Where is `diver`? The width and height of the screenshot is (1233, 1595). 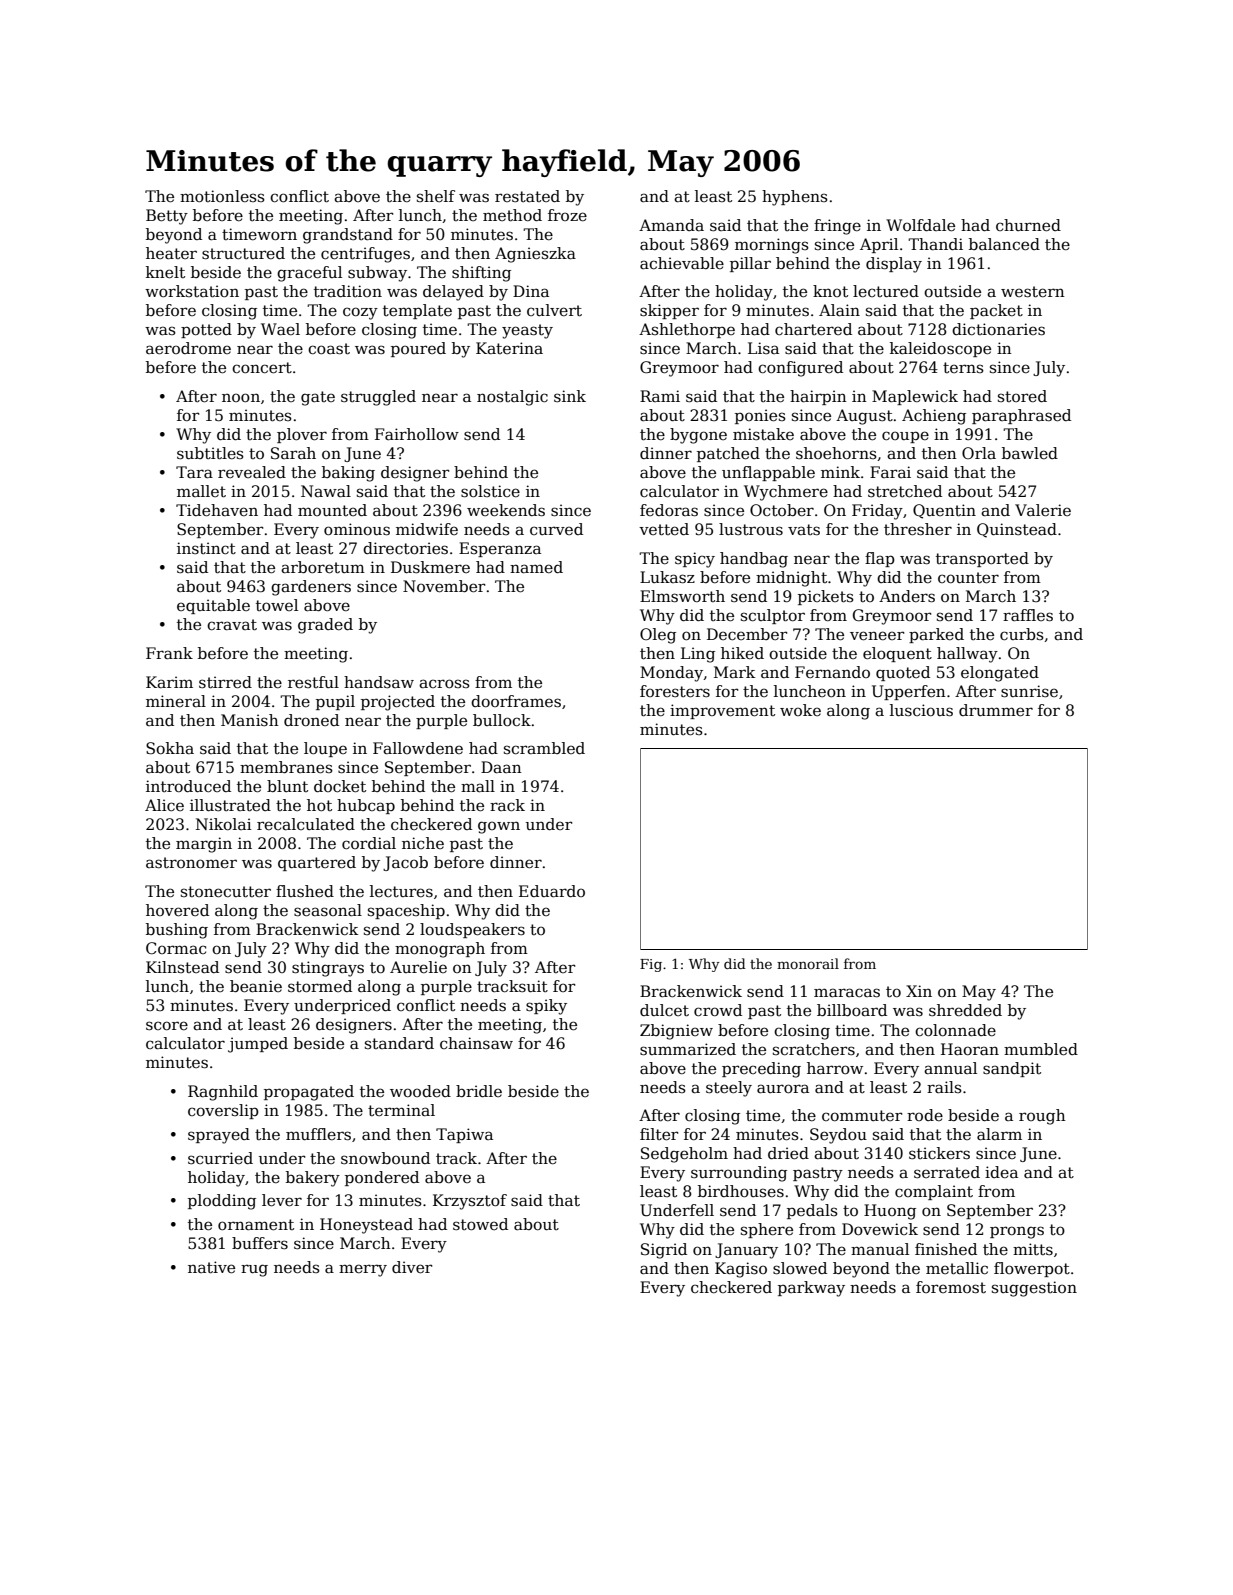 diver is located at coordinates (412, 1267).
